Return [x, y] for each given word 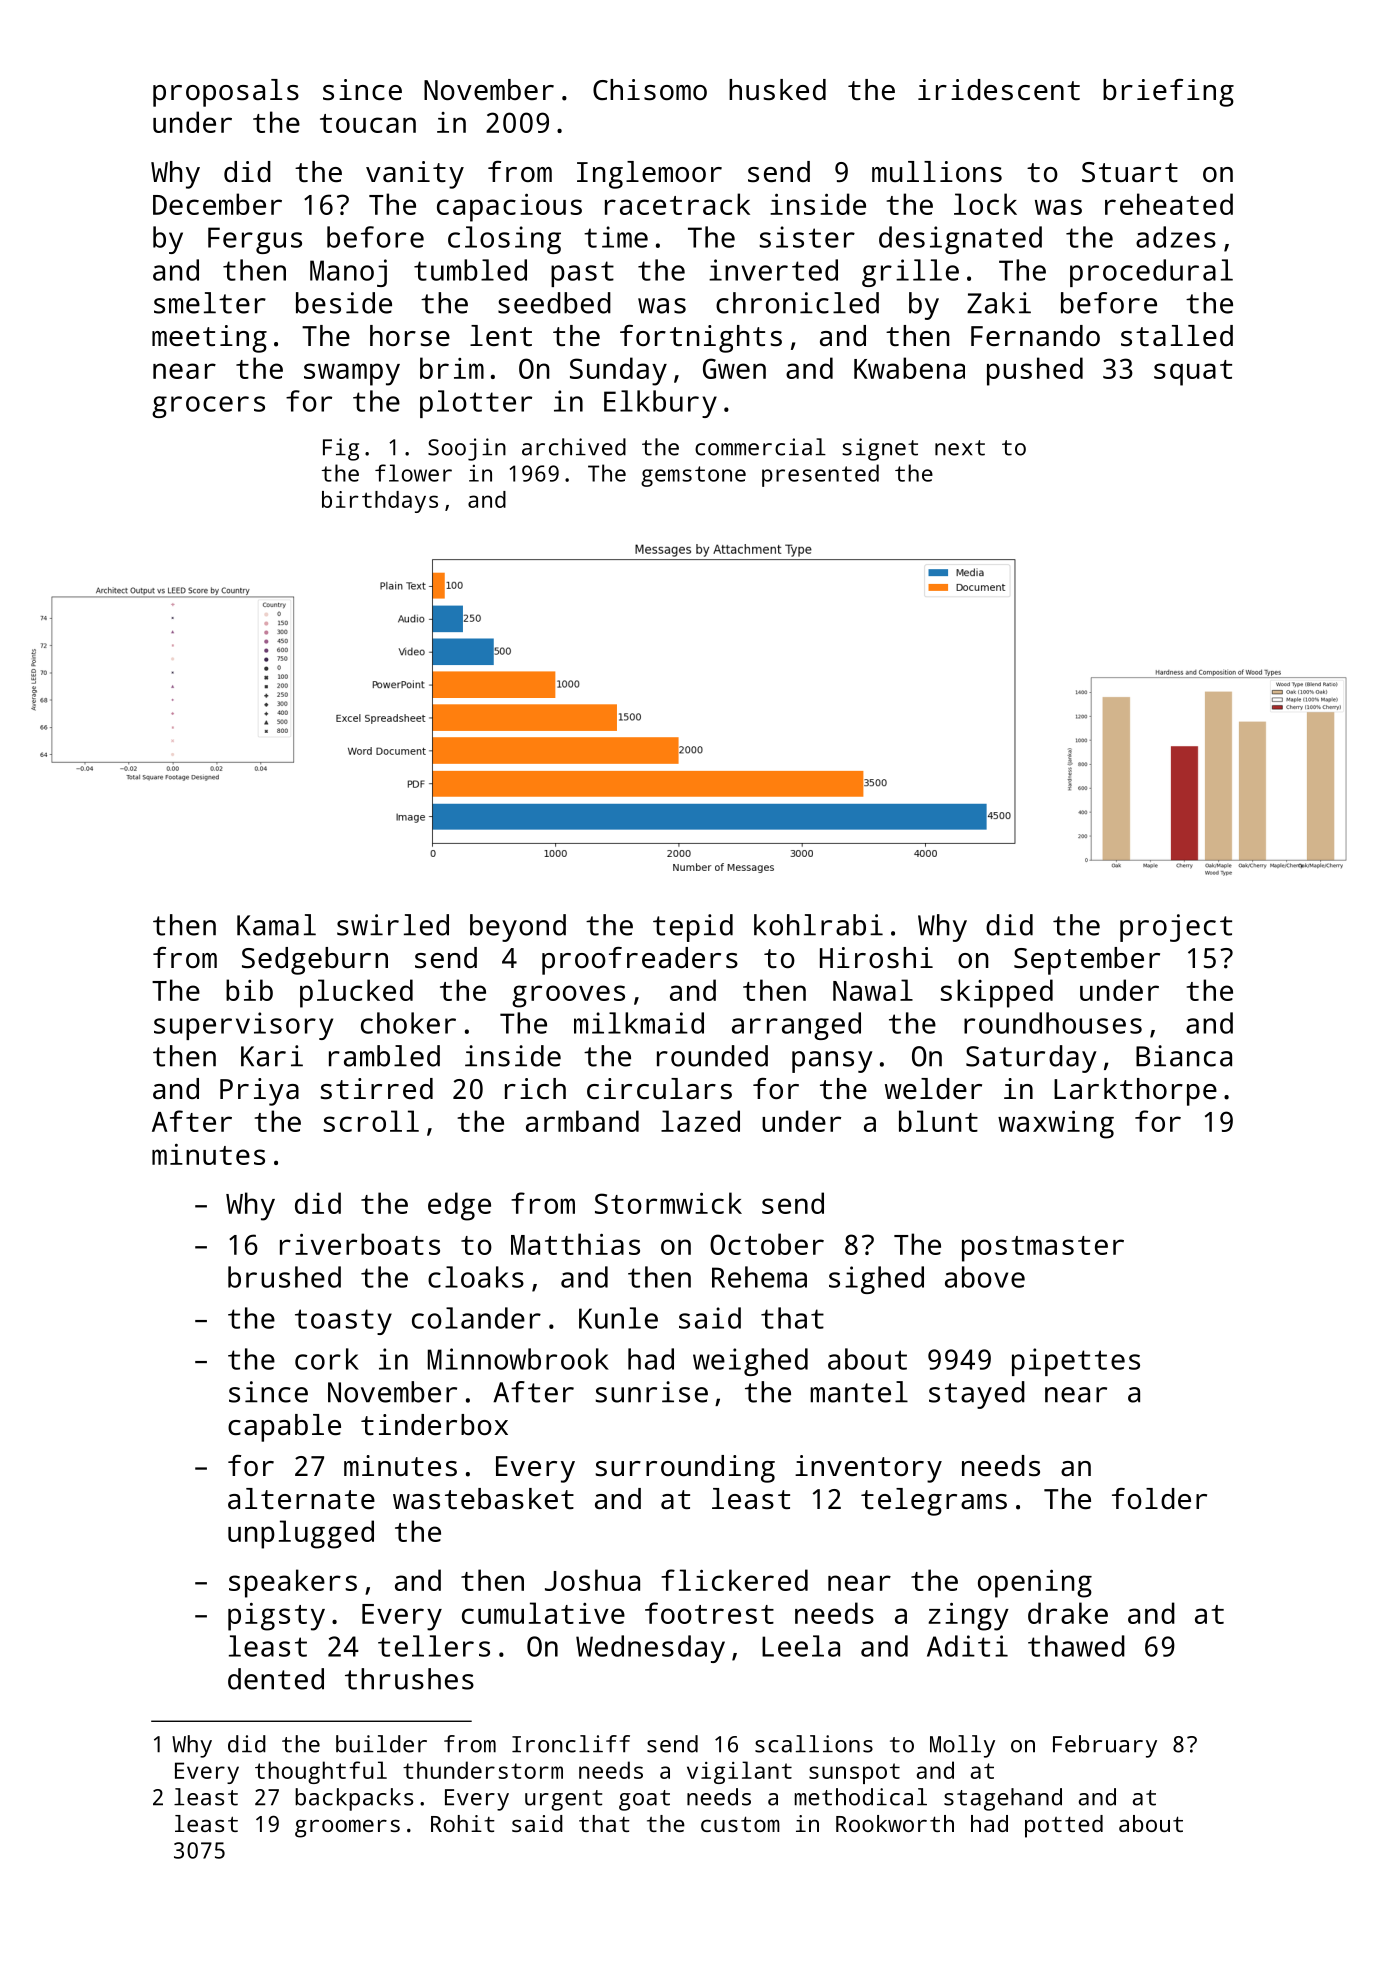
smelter [210, 303]
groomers [347, 1828]
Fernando [1035, 335]
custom [740, 1824]
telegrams [934, 1502]
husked [777, 90]
